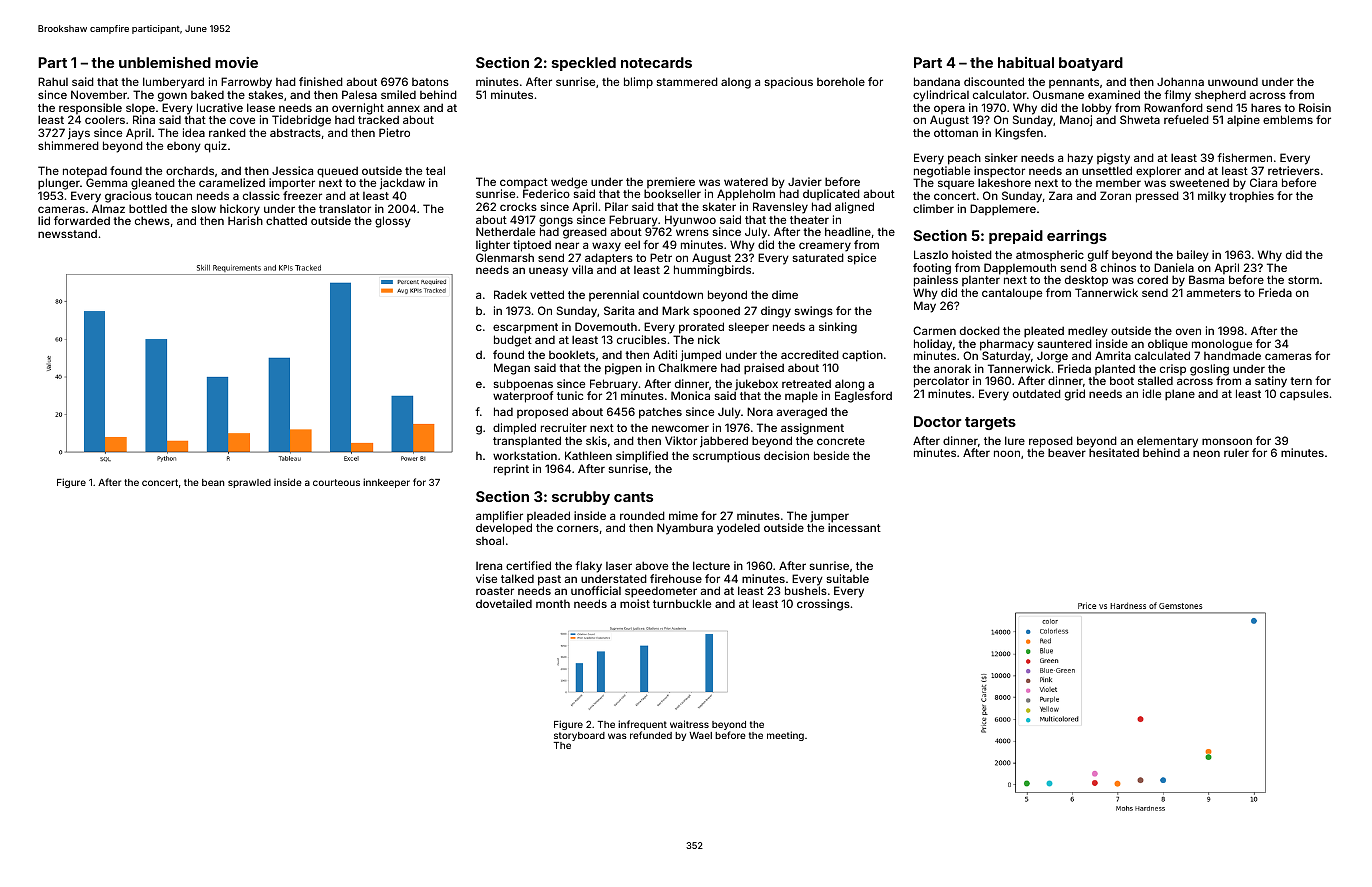 The width and height of the page is (1372, 887). What do you see at coordinates (1301, 381) in the page?
I see `tern` at bounding box center [1301, 381].
